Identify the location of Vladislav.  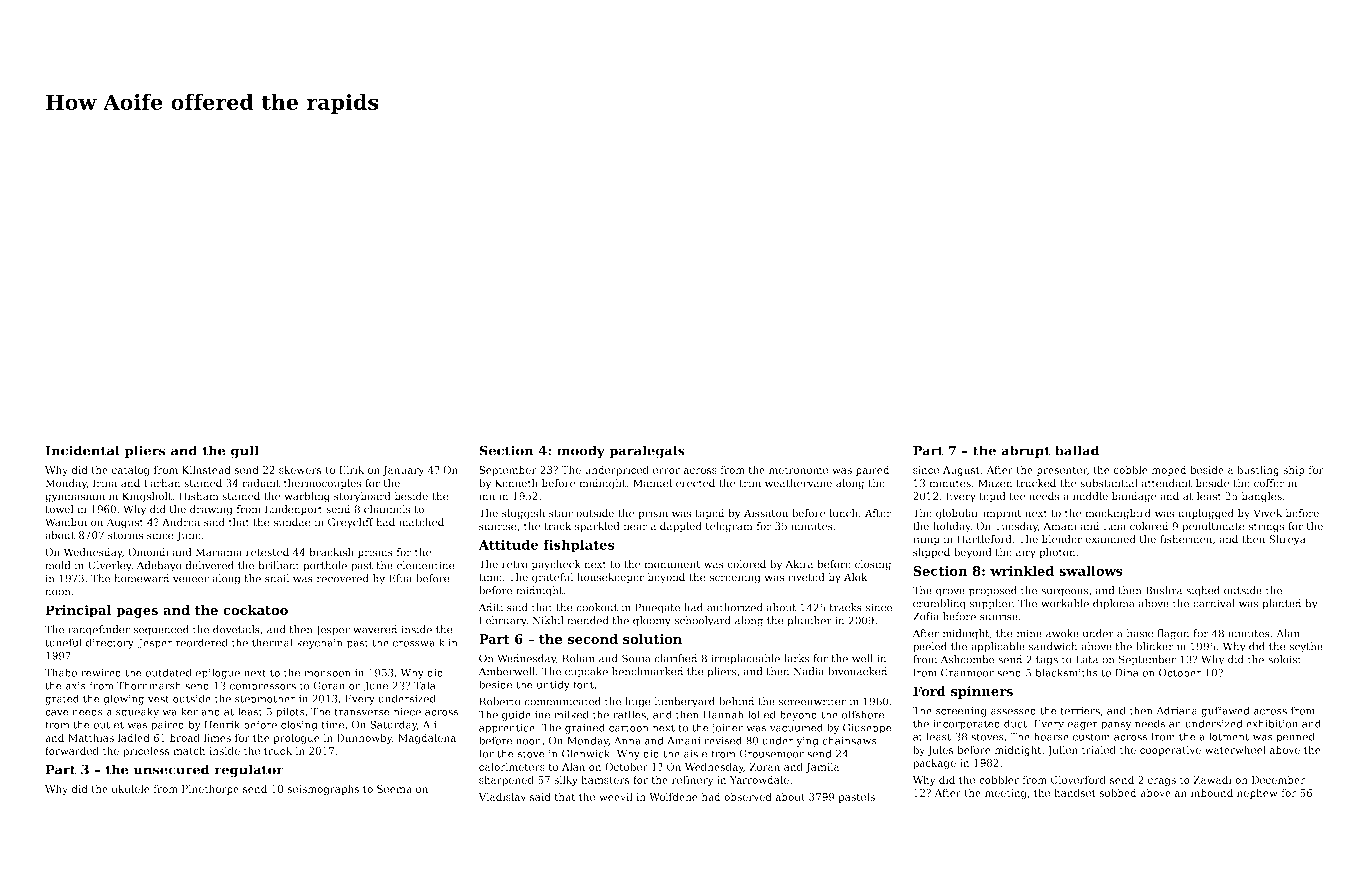
(502, 796).
